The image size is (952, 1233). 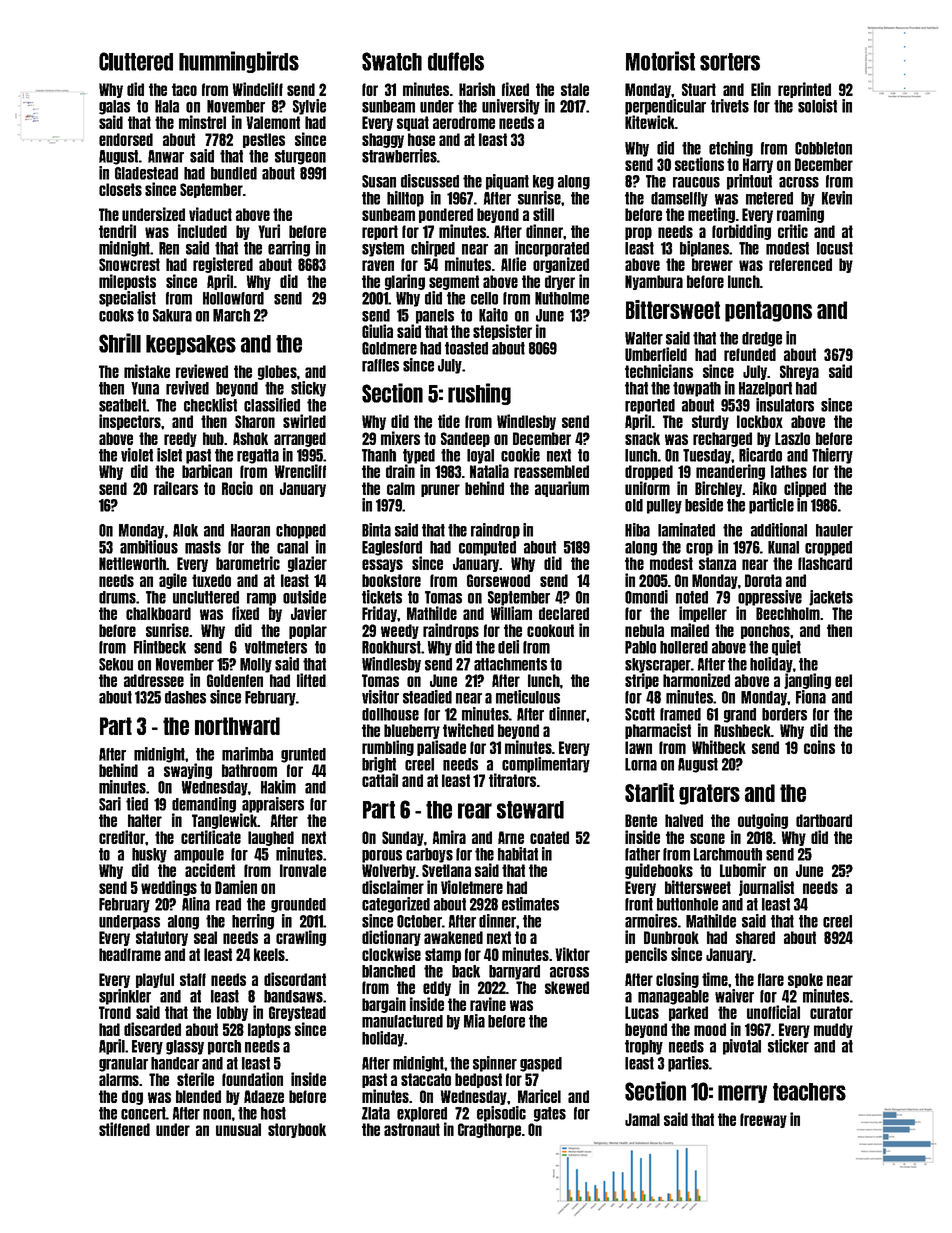 I want to click on computed, so click(x=487, y=548).
